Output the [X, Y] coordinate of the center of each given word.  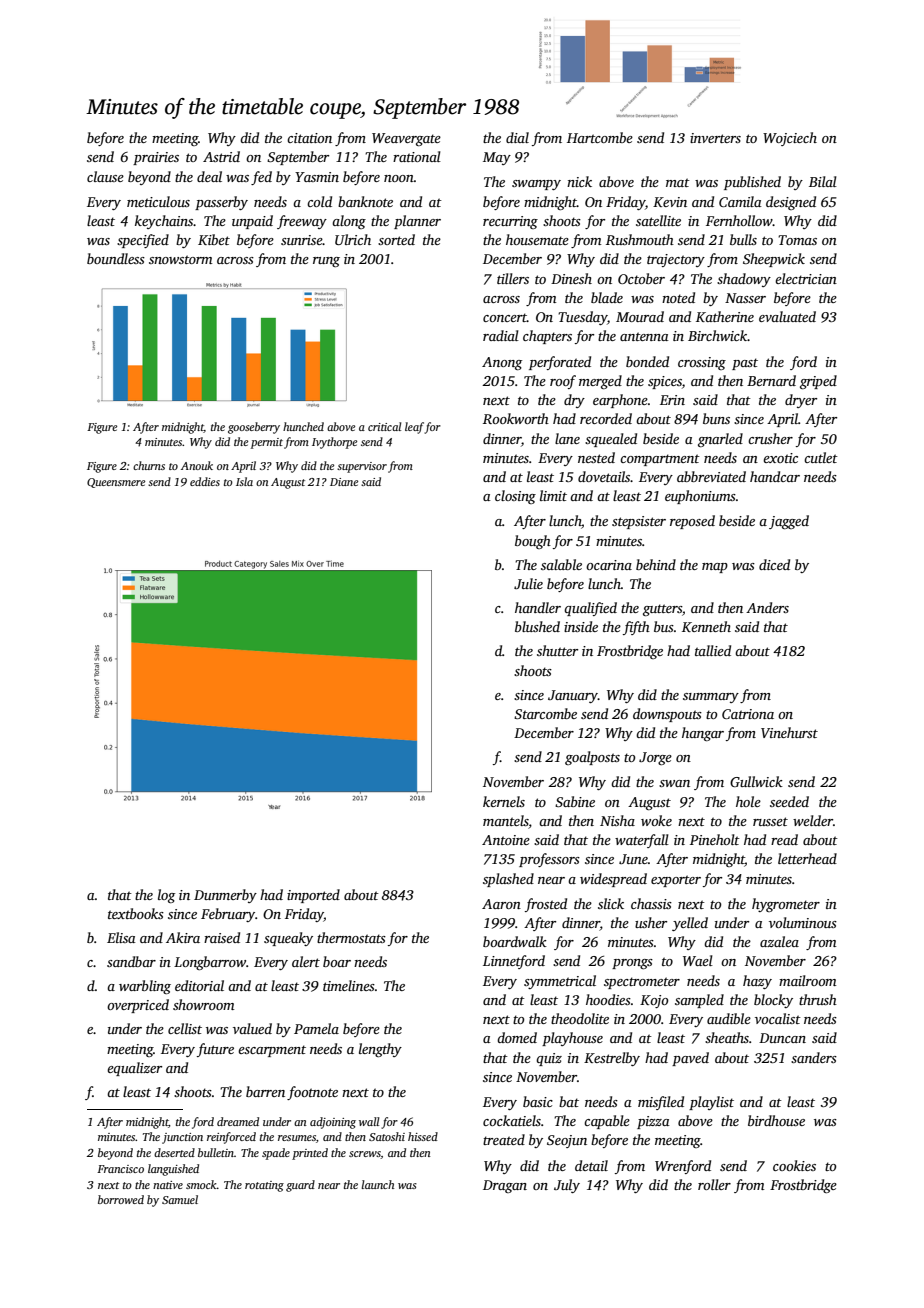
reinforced [231, 1138]
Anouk [197, 465]
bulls [743, 239]
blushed [537, 626]
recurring [510, 222]
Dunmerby [225, 896]
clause [105, 176]
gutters [662, 610]
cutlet [821, 457]
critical [384, 426]
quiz [549, 1059]
